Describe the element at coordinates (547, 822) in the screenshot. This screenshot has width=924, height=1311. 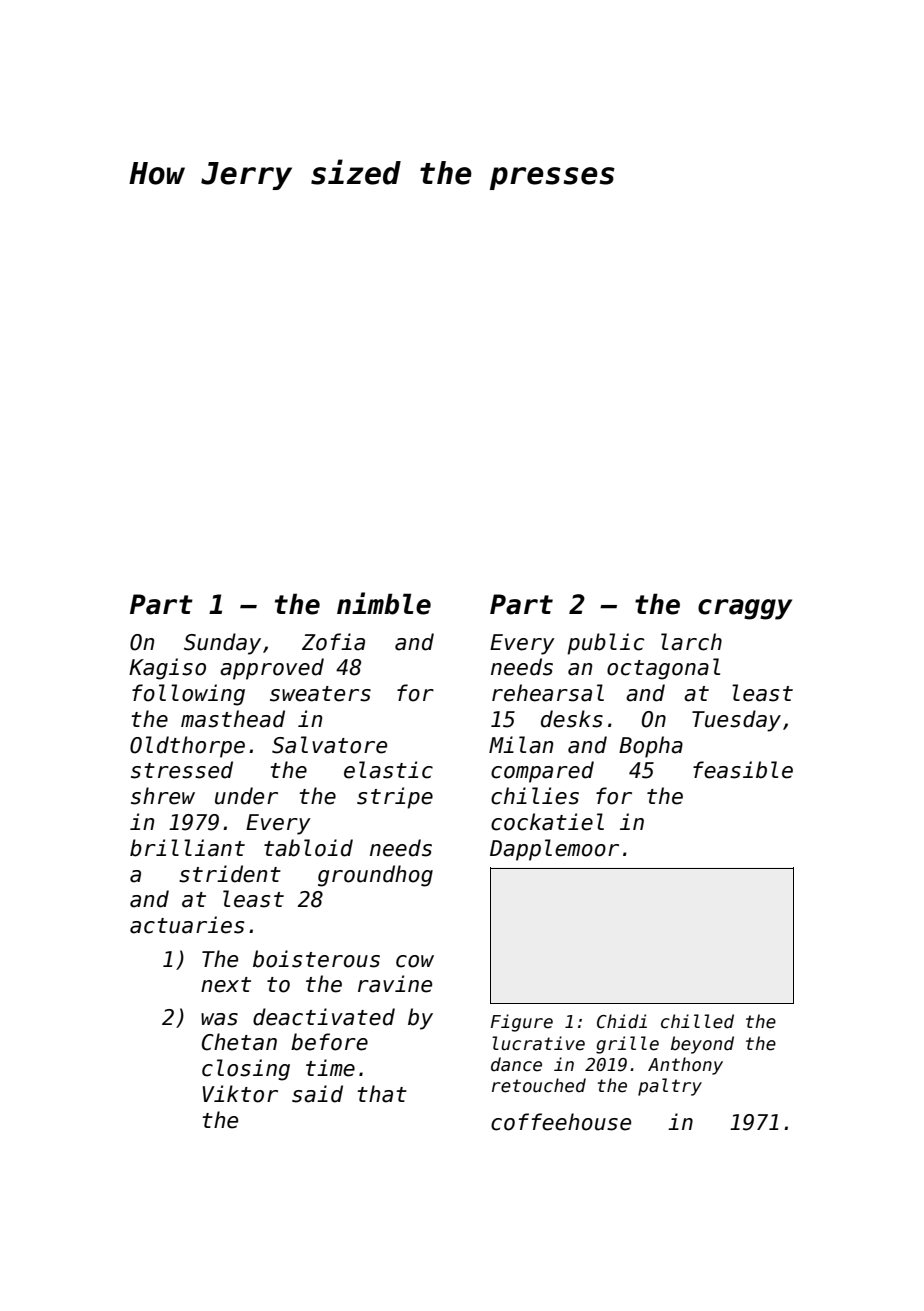
I see `cockatiel` at that location.
